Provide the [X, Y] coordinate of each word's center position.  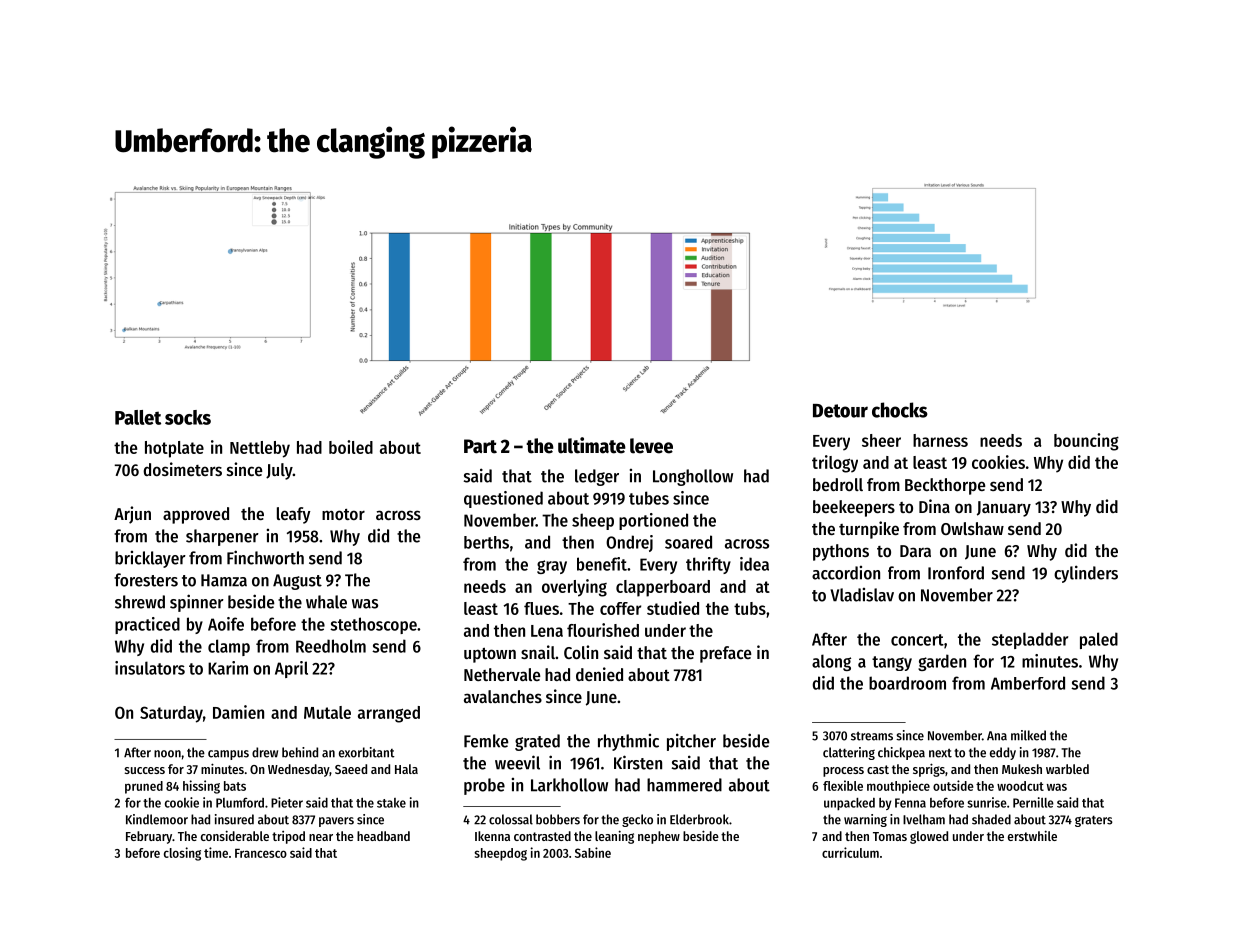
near [321, 837]
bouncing [1086, 442]
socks [188, 417]
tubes [649, 498]
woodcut [1020, 786]
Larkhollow [569, 785]
